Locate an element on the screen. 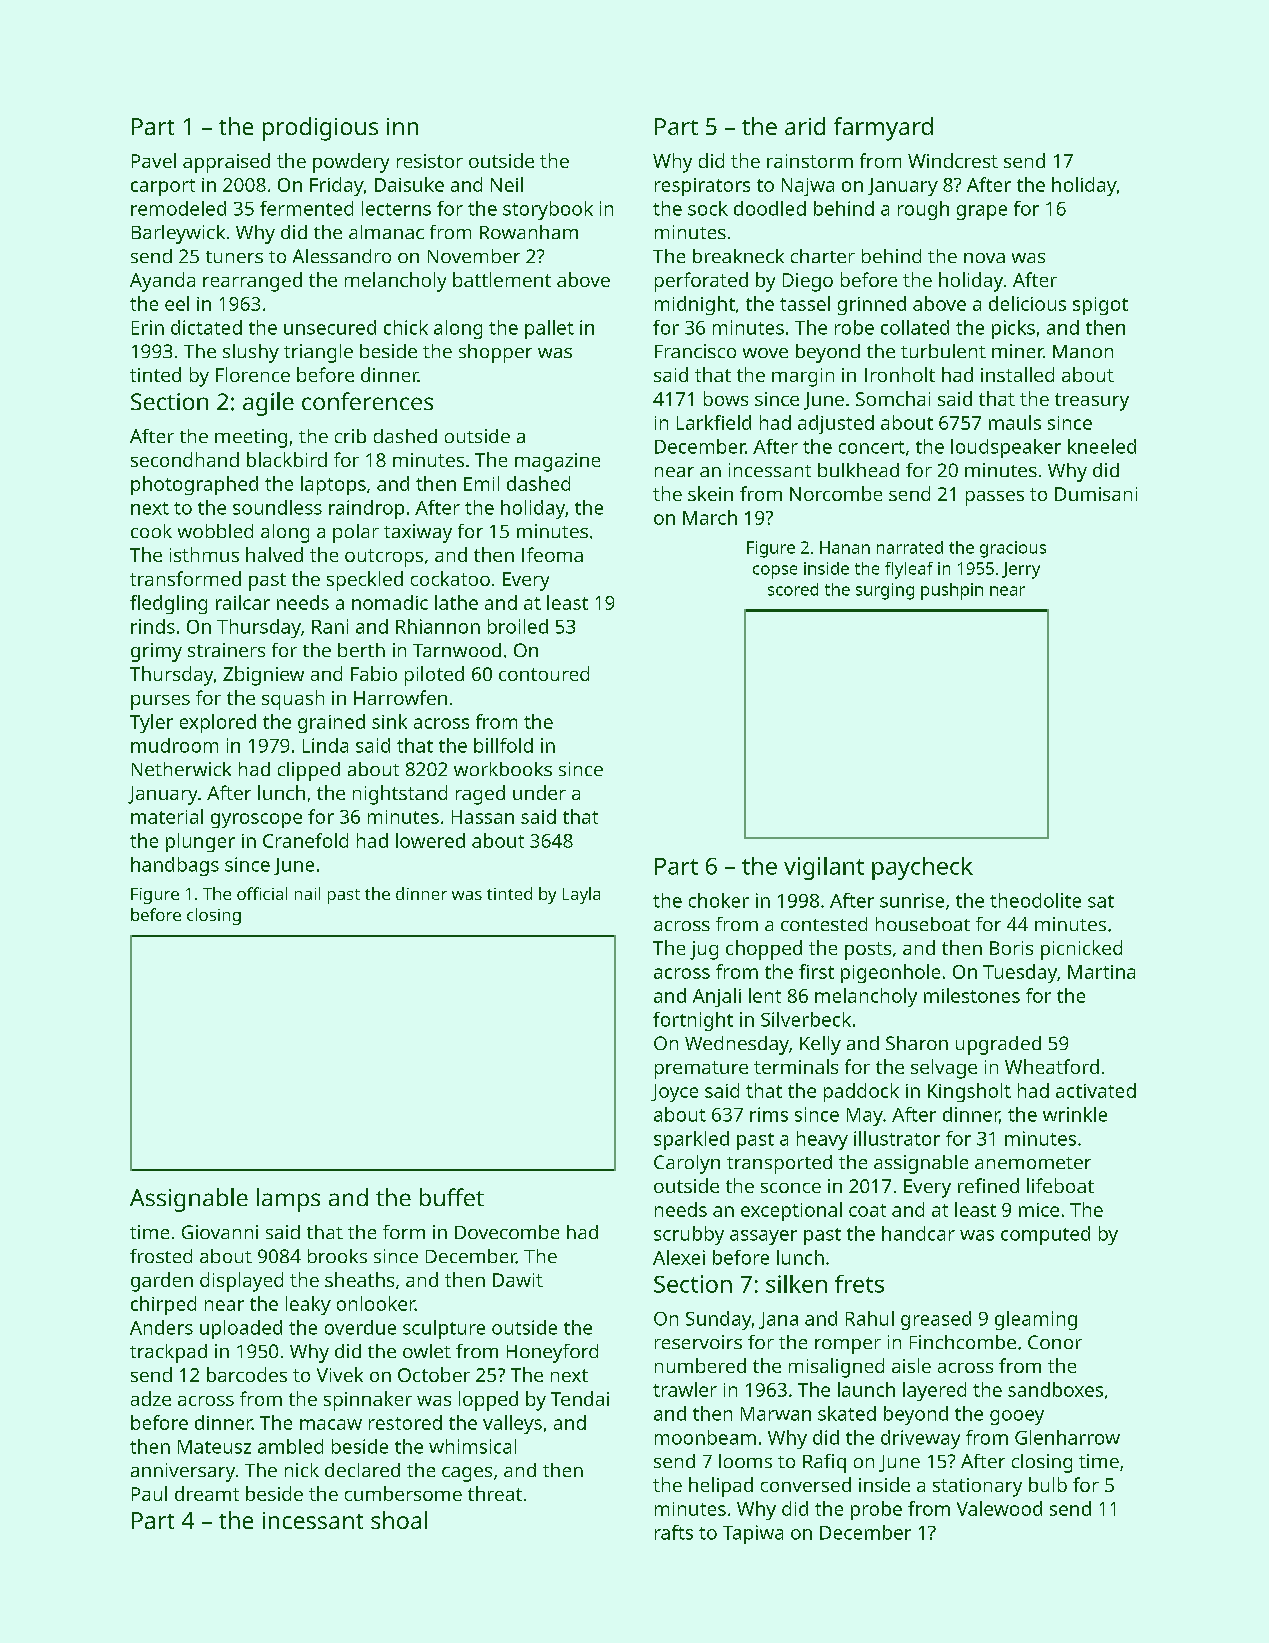 The width and height of the screenshot is (1269, 1643). cook is located at coordinates (151, 531).
